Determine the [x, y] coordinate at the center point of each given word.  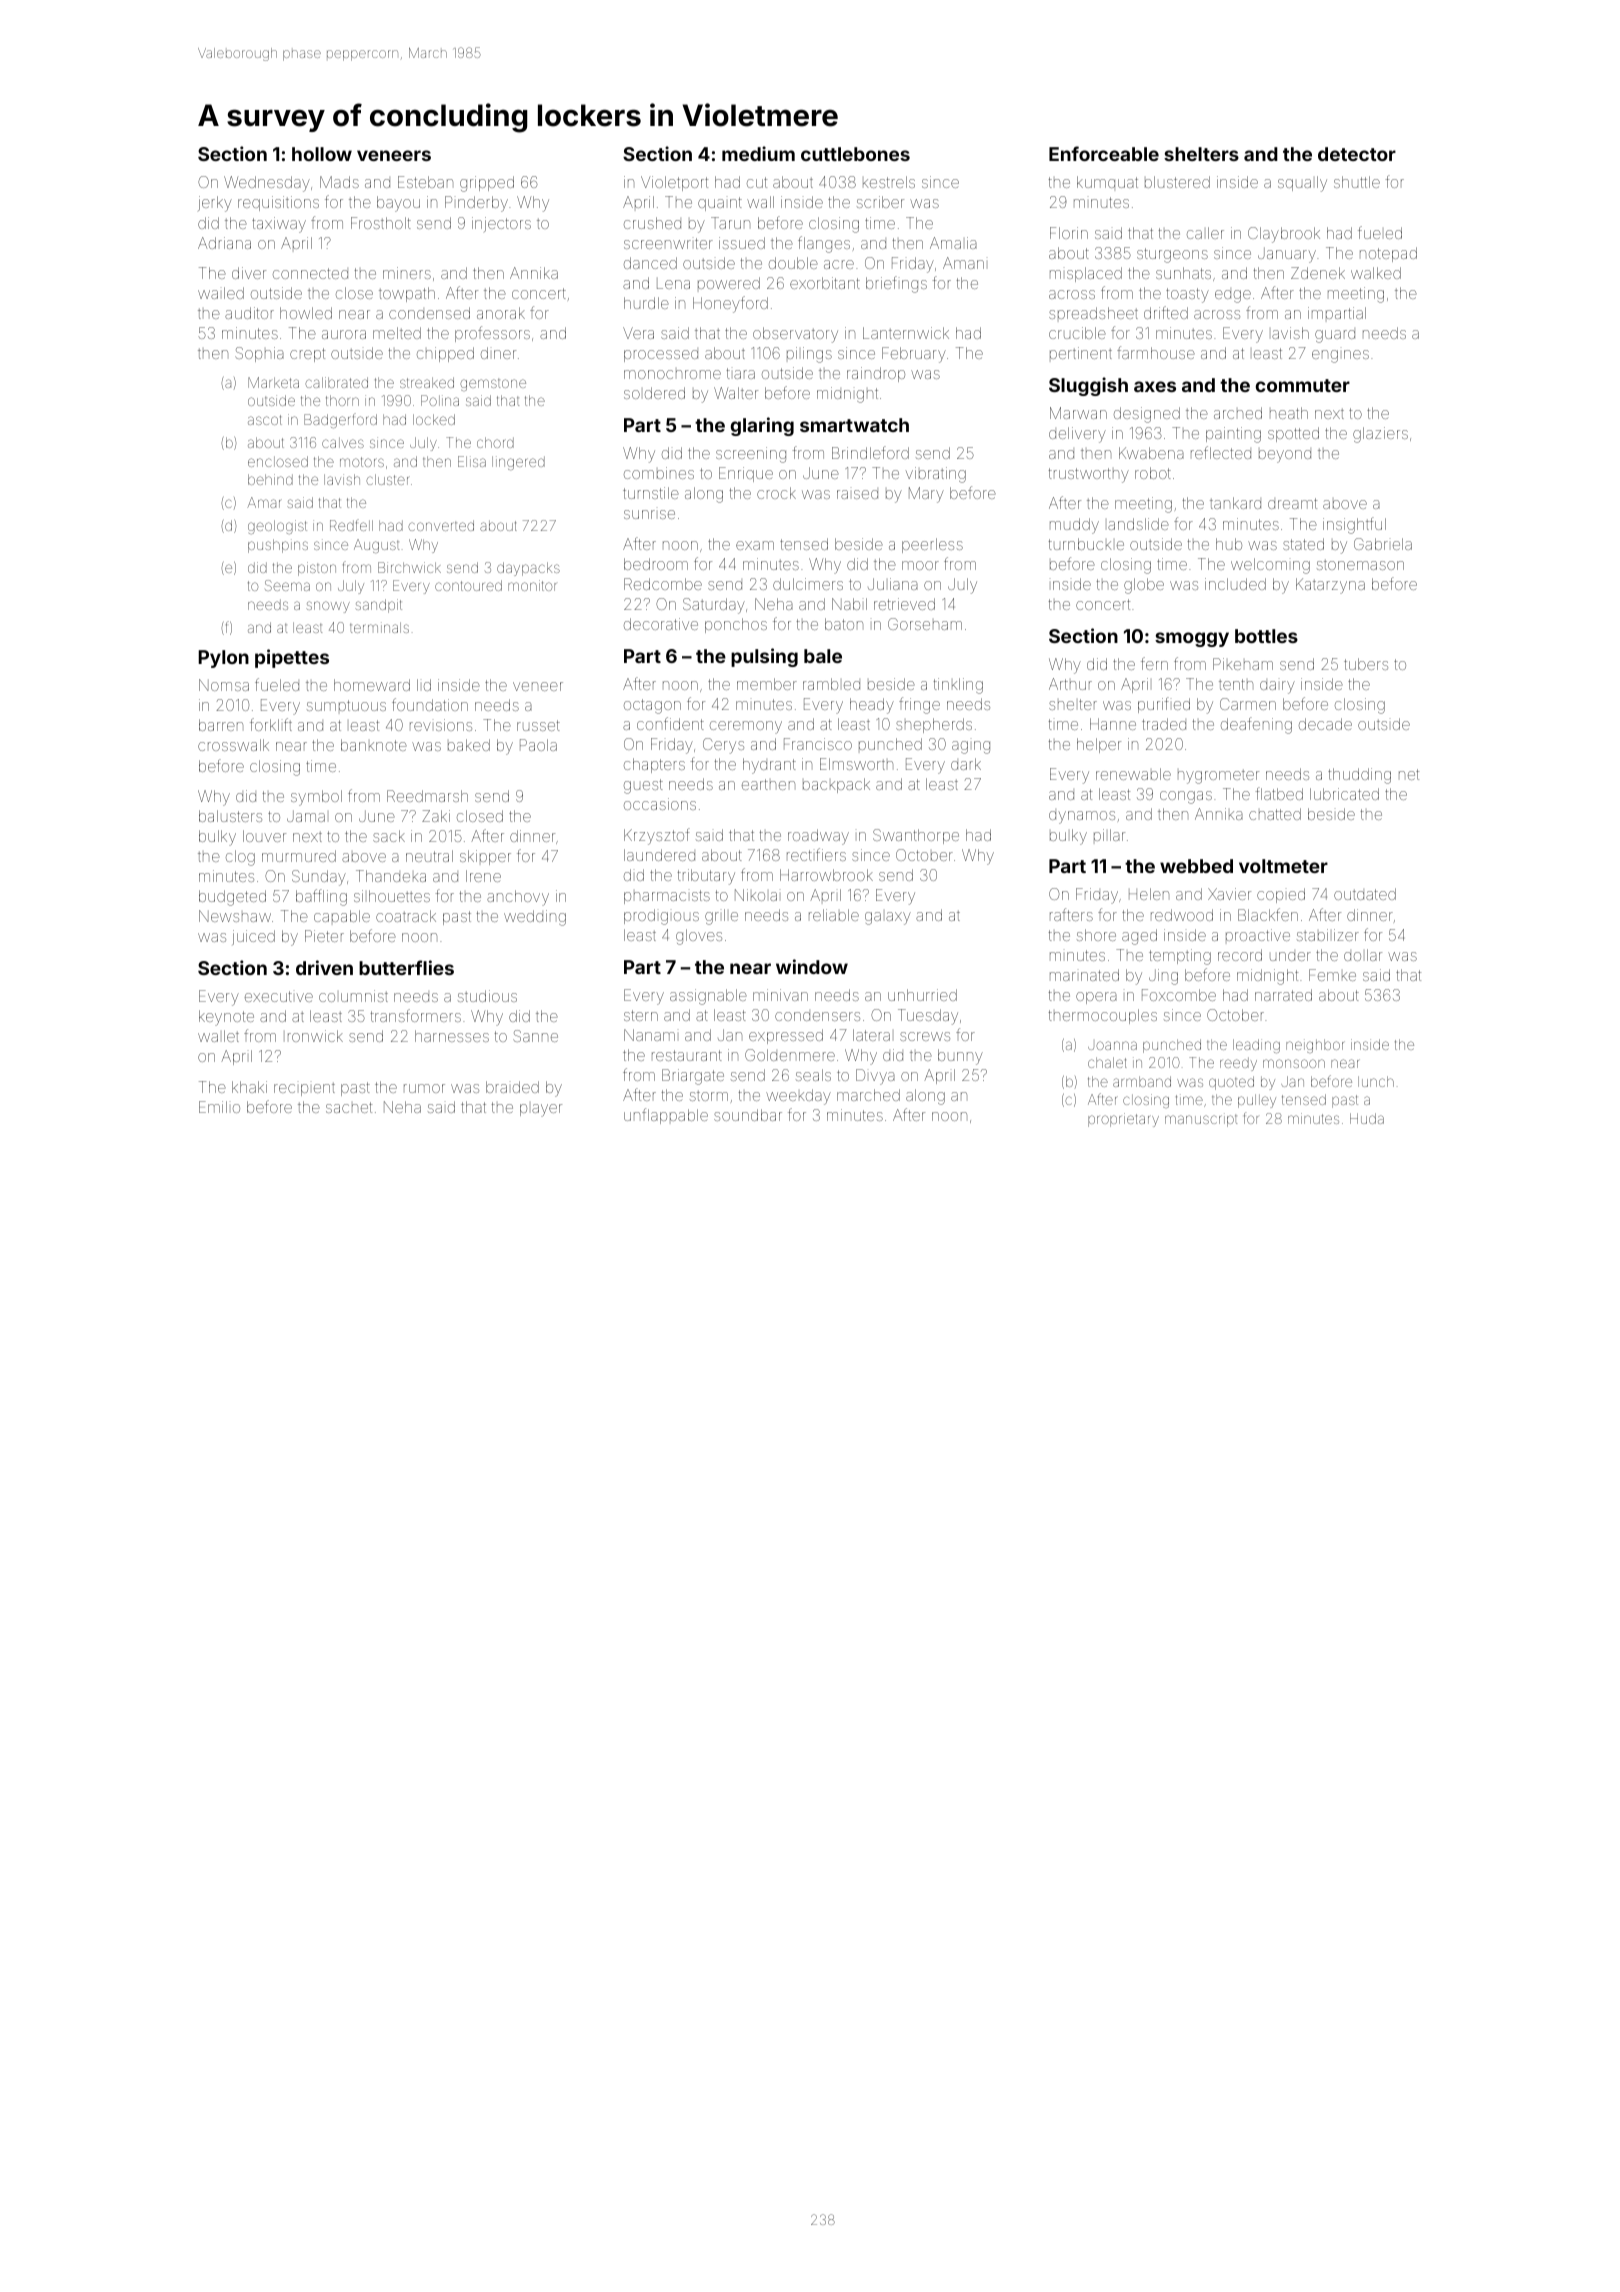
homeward [372, 685]
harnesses [452, 1036]
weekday [798, 1097]
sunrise [649, 514]
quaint [720, 204]
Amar [264, 502]
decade [1325, 724]
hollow [322, 154]
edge [1233, 296]
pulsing [764, 657]
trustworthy [1088, 475]
